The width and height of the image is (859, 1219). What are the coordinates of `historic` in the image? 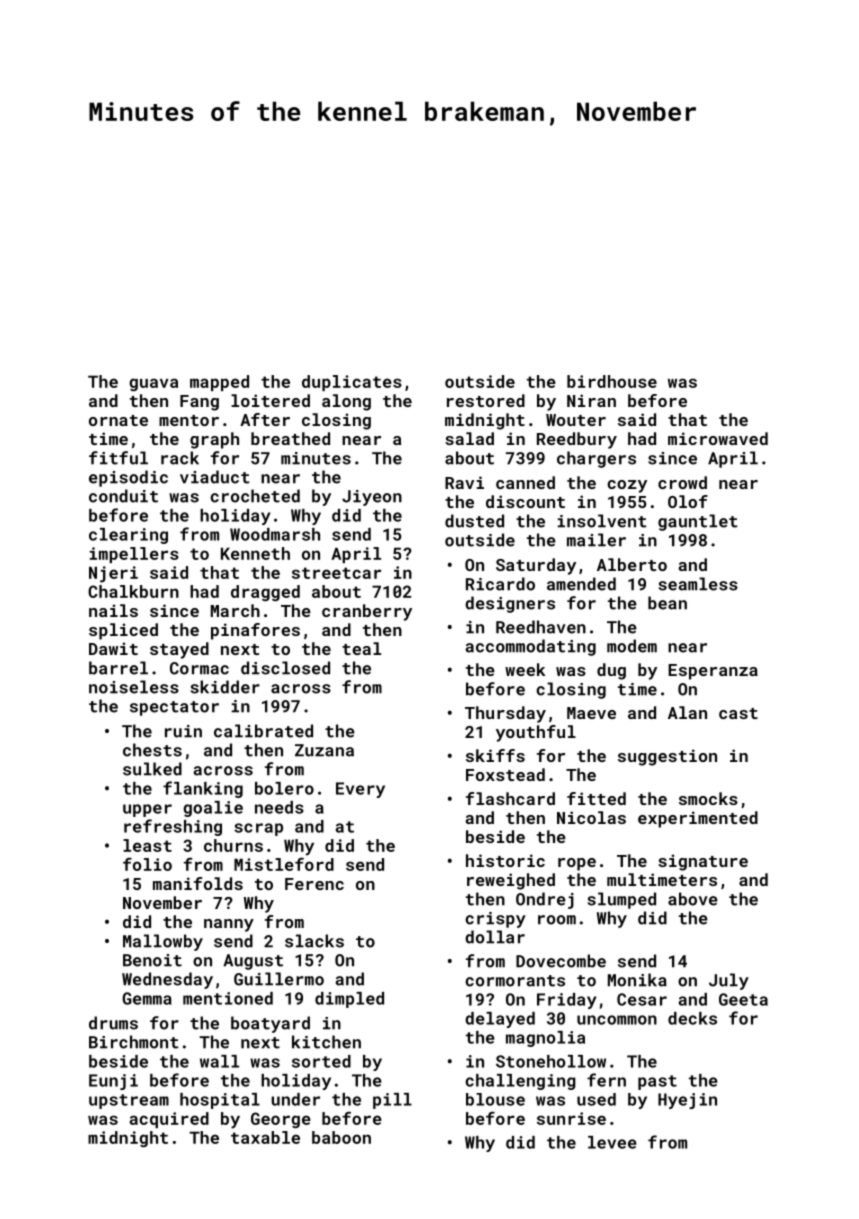 It's located at (505, 860).
